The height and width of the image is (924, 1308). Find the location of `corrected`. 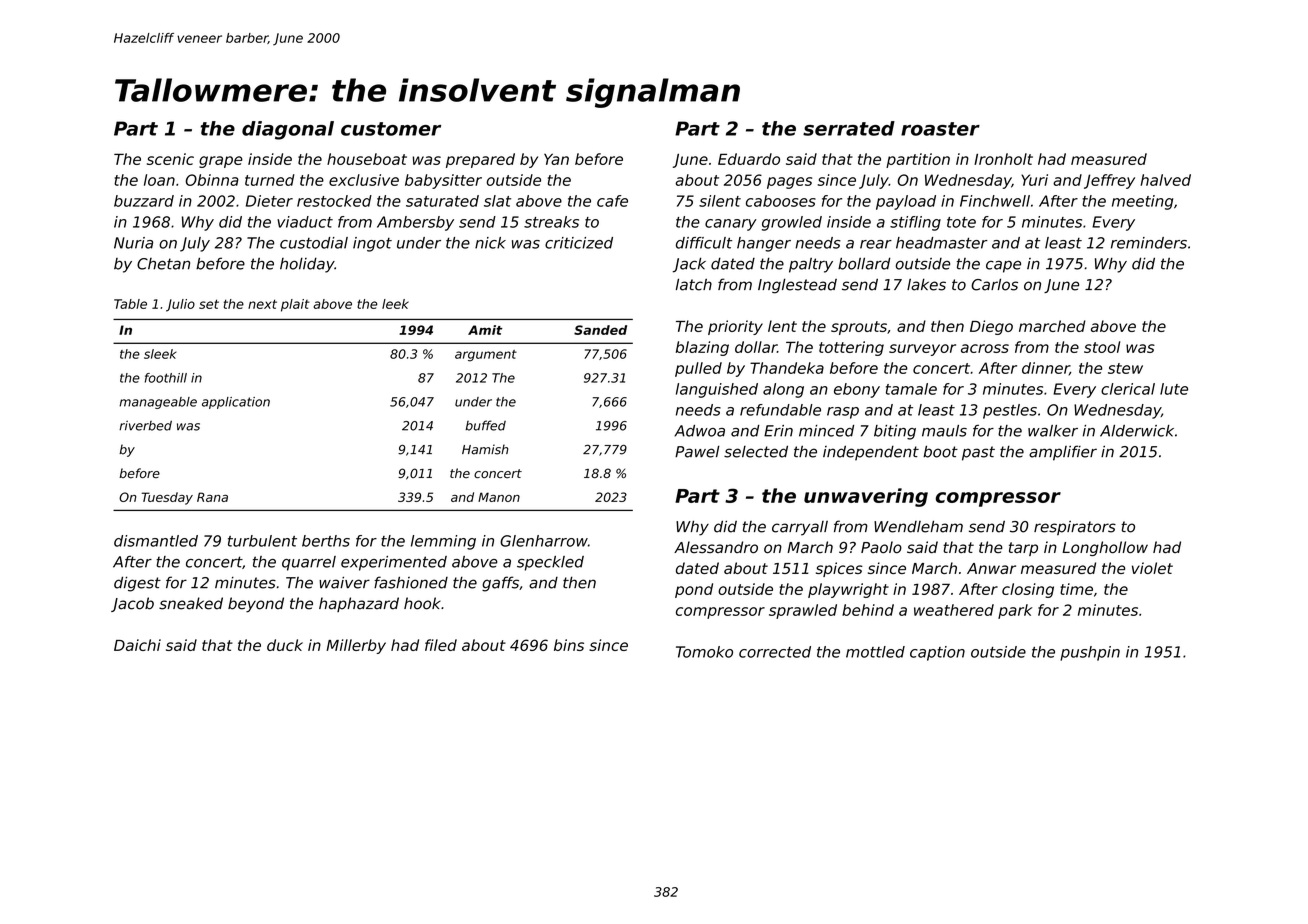

corrected is located at coordinates (775, 652).
